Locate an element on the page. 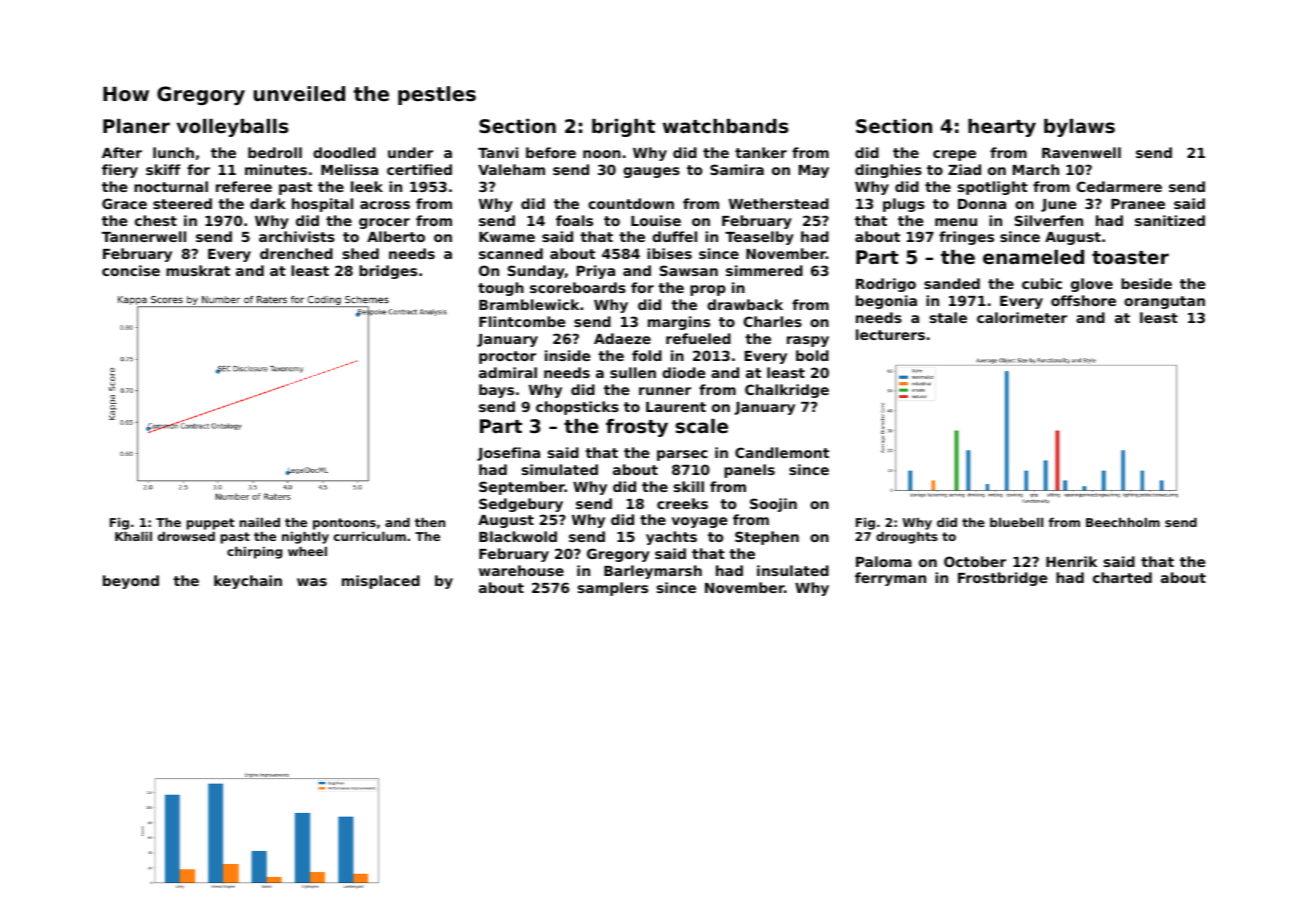 This page has height=924, width=1308. Planer is located at coordinates (136, 126).
